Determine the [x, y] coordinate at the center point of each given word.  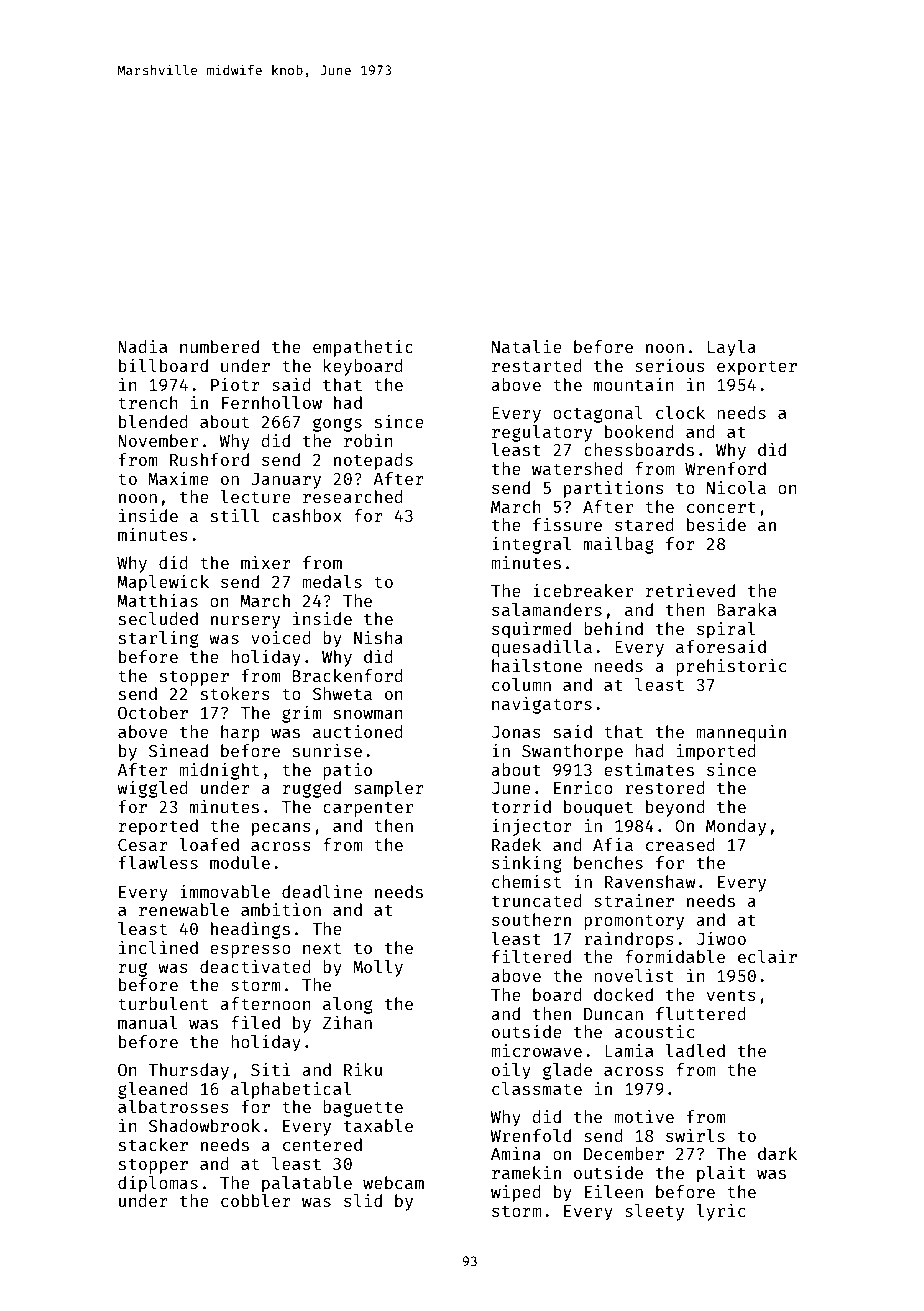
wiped [516, 1193]
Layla [732, 348]
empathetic [363, 348]
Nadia [142, 346]
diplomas [158, 1184]
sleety [654, 1212]
